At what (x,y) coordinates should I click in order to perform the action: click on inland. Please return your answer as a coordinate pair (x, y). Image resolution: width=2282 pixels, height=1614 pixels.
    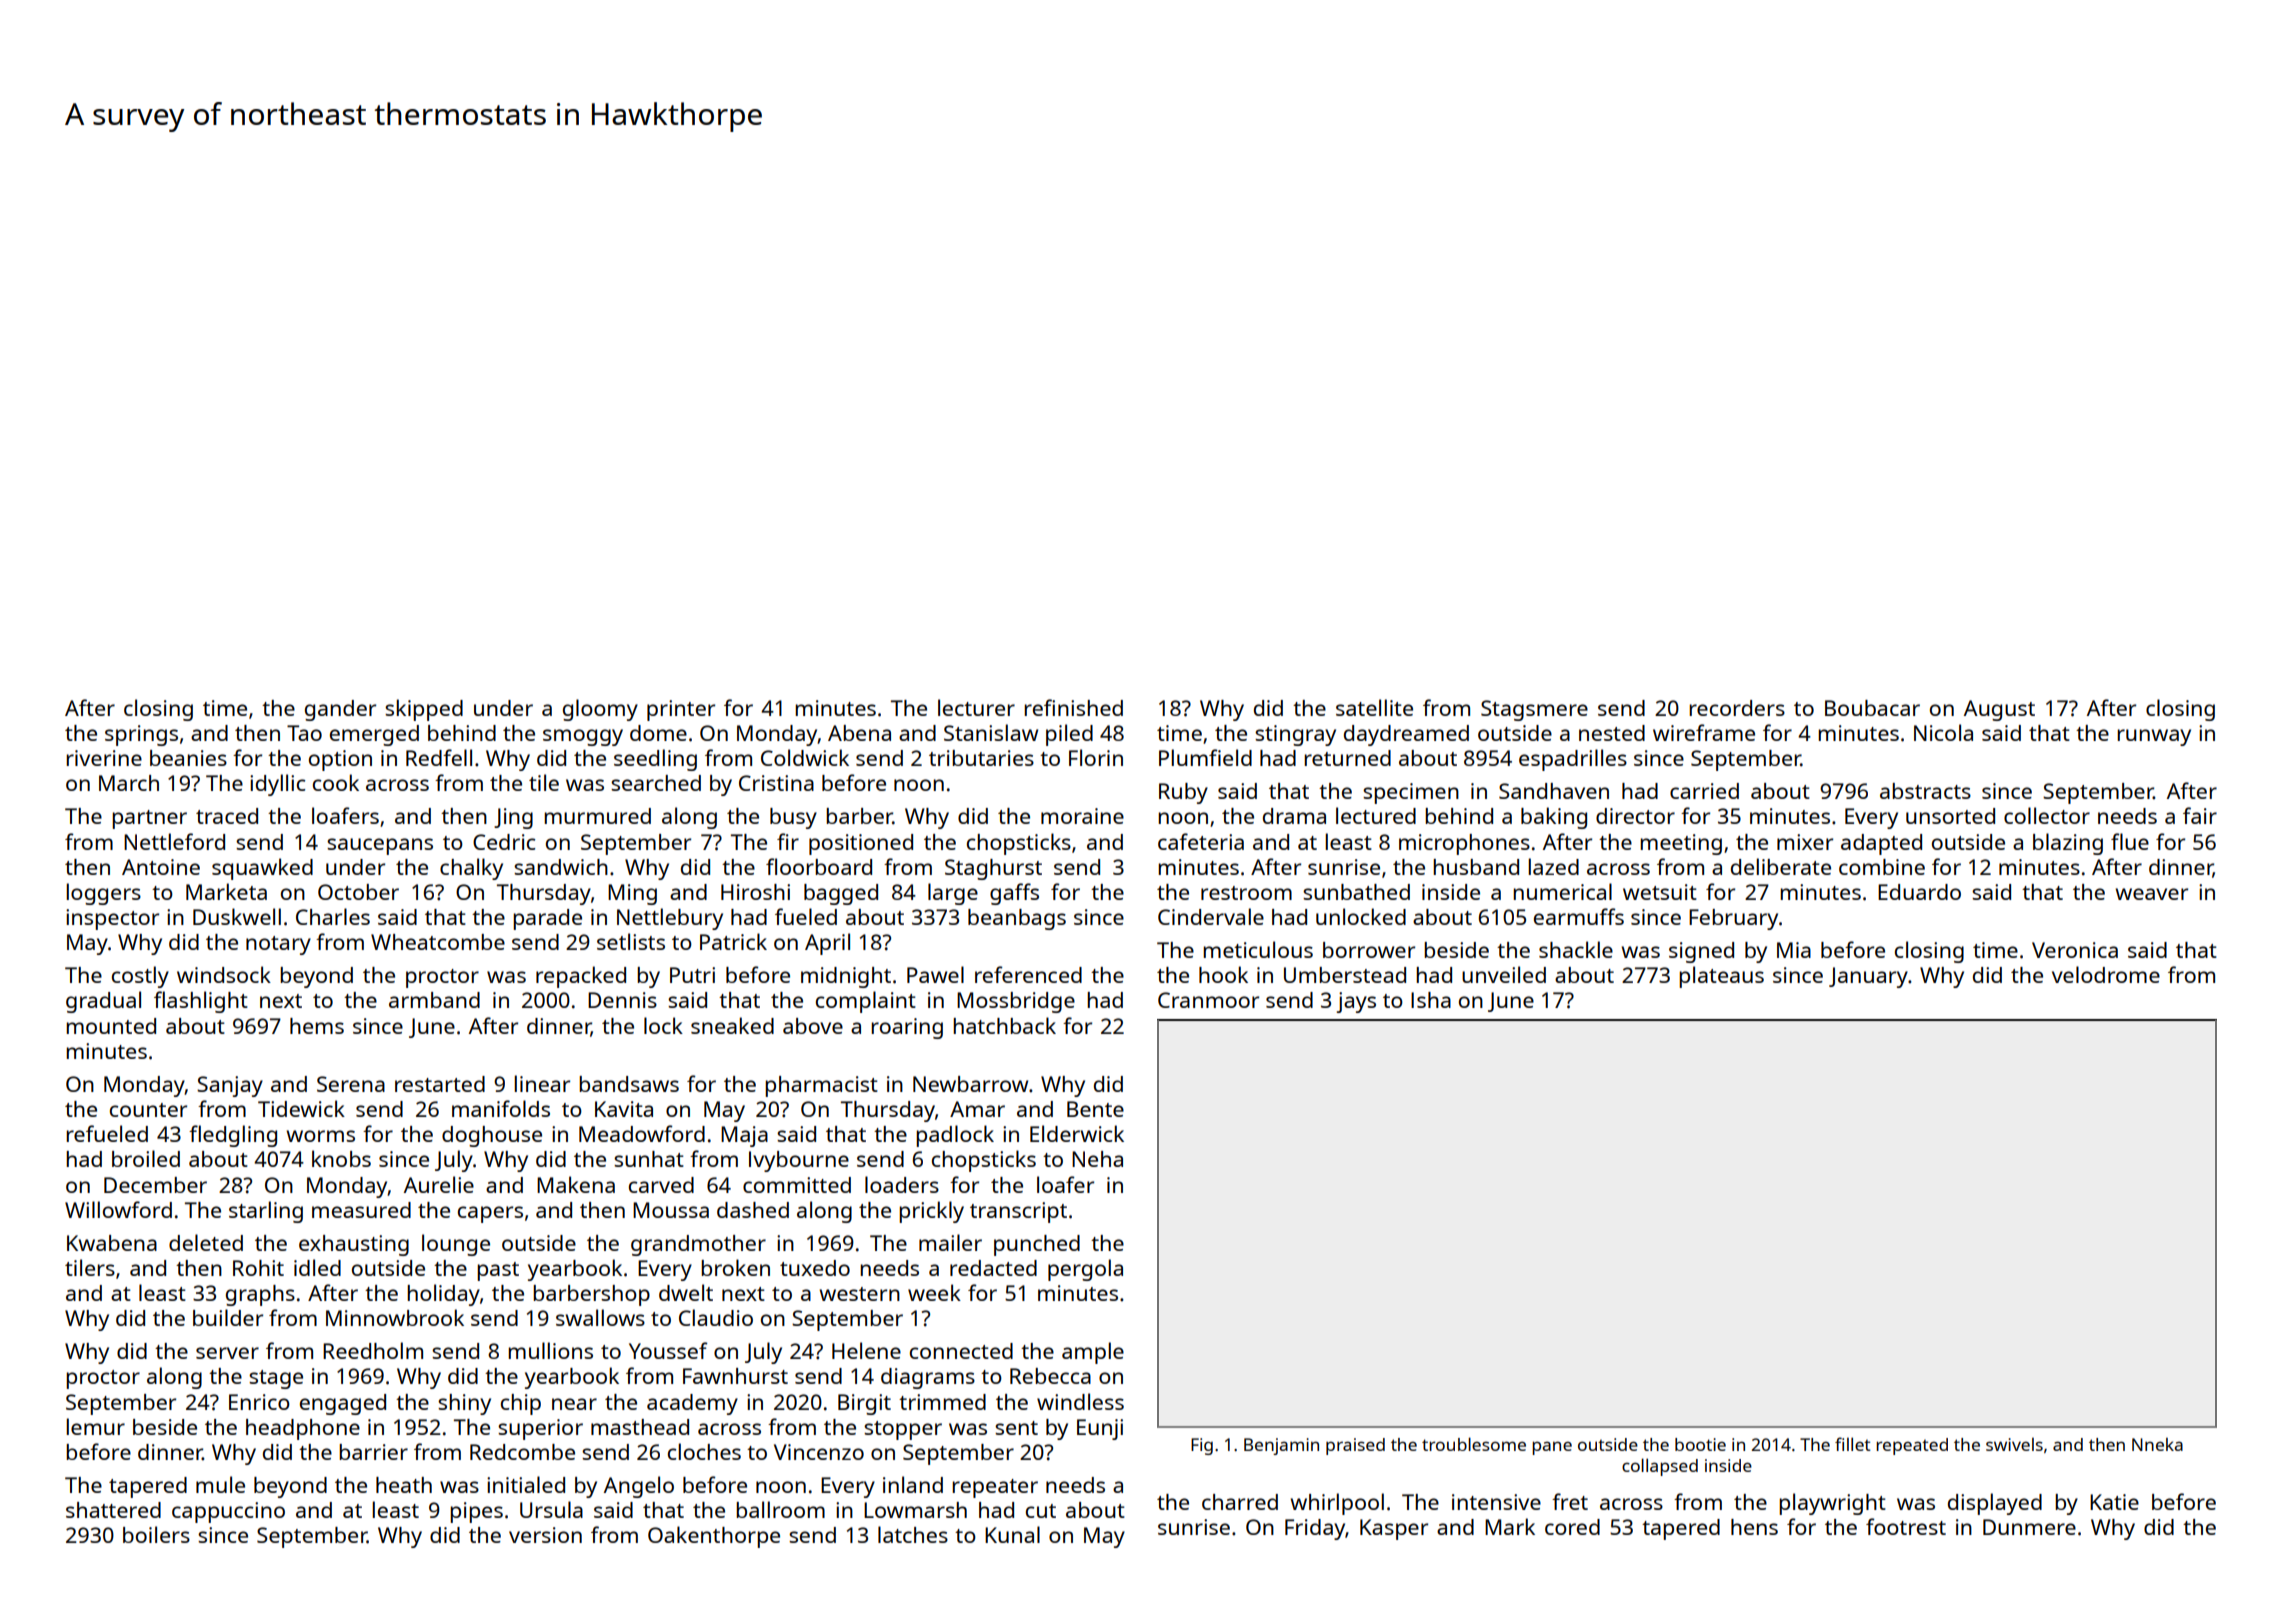
    Looking at the image, I should click on (913, 1484).
